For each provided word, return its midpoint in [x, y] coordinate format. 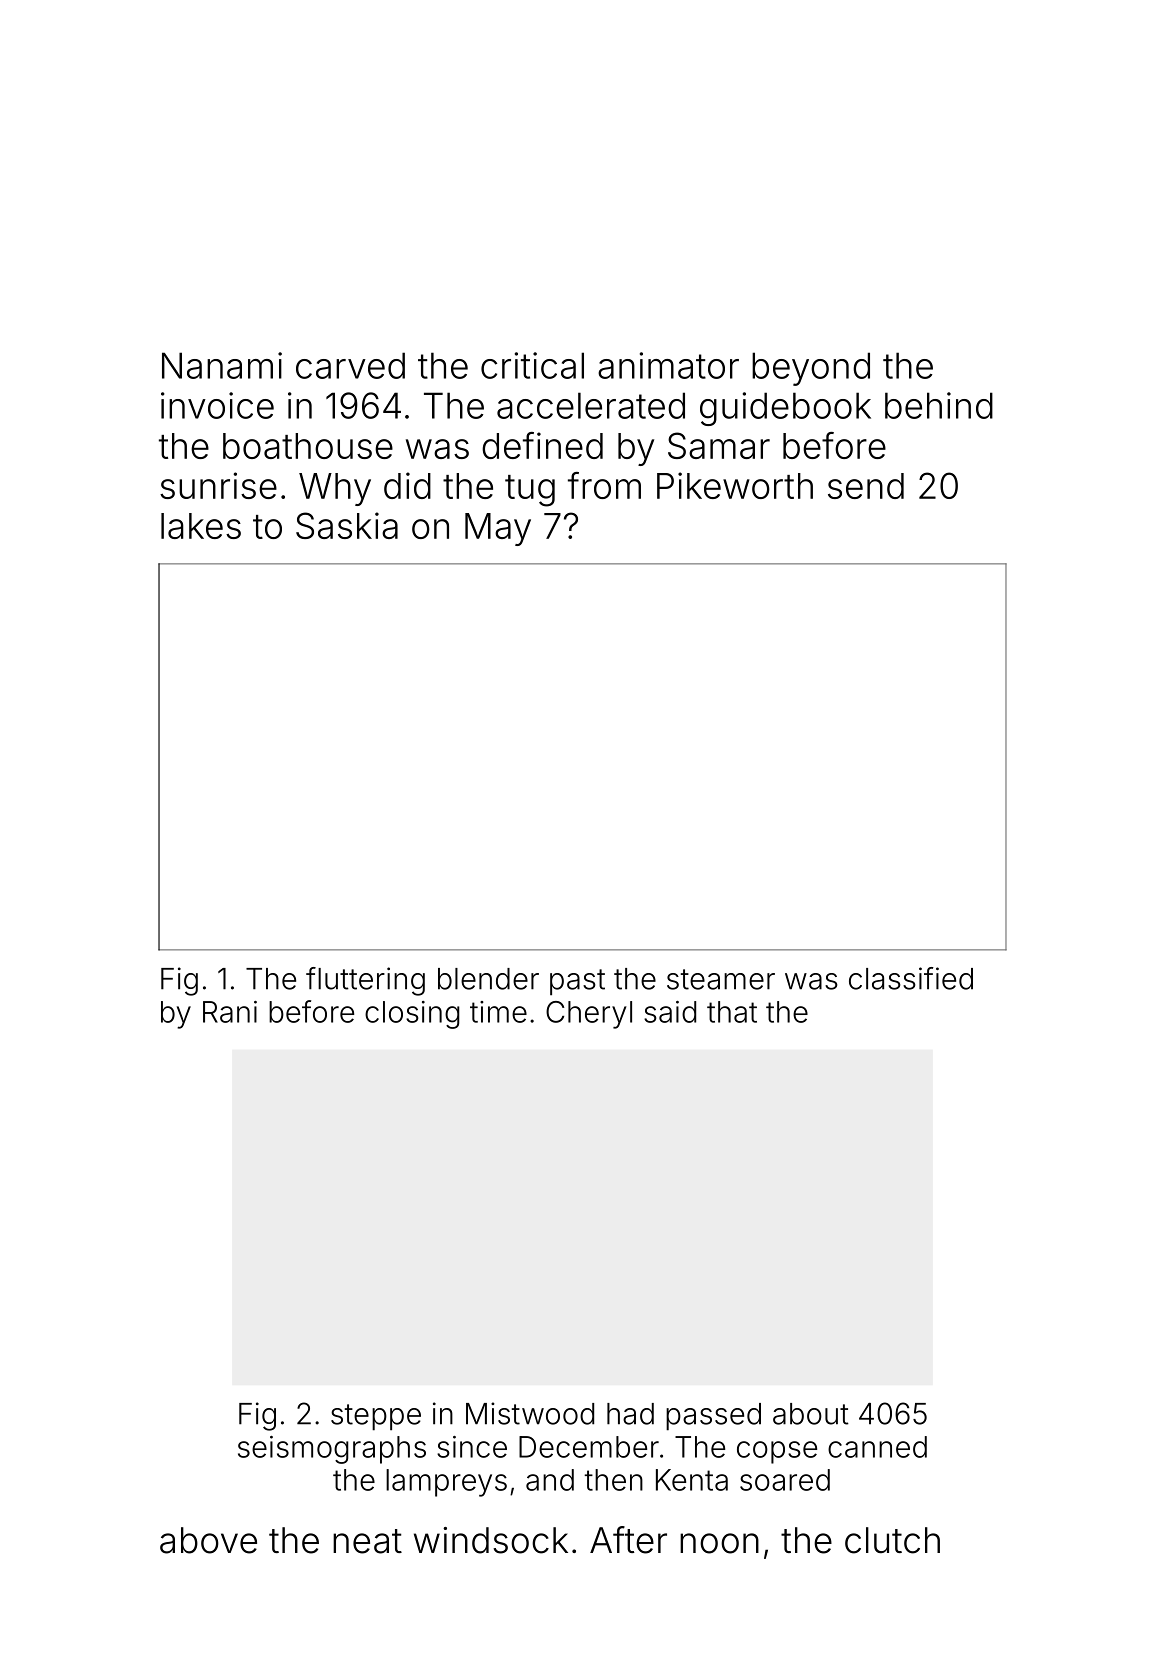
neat [367, 1541]
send [866, 486]
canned [877, 1447]
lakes [201, 526]
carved [350, 365]
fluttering [365, 981]
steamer [721, 979]
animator [668, 365]
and [550, 1480]
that [732, 1012]
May [498, 529]
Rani [230, 1012]
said [670, 1012]
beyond [811, 369]
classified [911, 978]
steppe [376, 1417]
